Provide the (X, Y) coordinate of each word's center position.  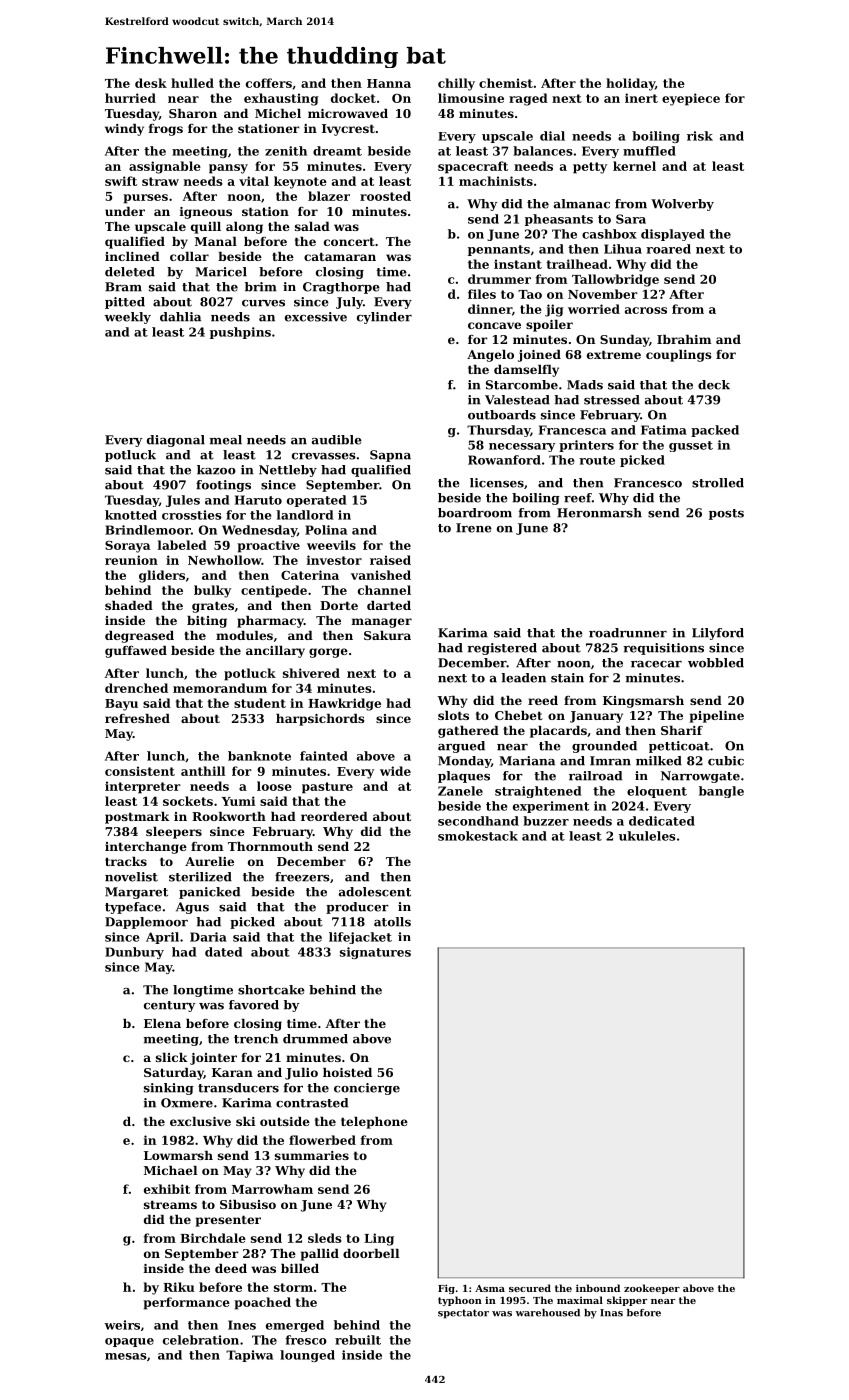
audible (337, 440)
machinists (496, 181)
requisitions (663, 649)
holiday (630, 84)
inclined (132, 256)
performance (186, 1303)
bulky (212, 591)
